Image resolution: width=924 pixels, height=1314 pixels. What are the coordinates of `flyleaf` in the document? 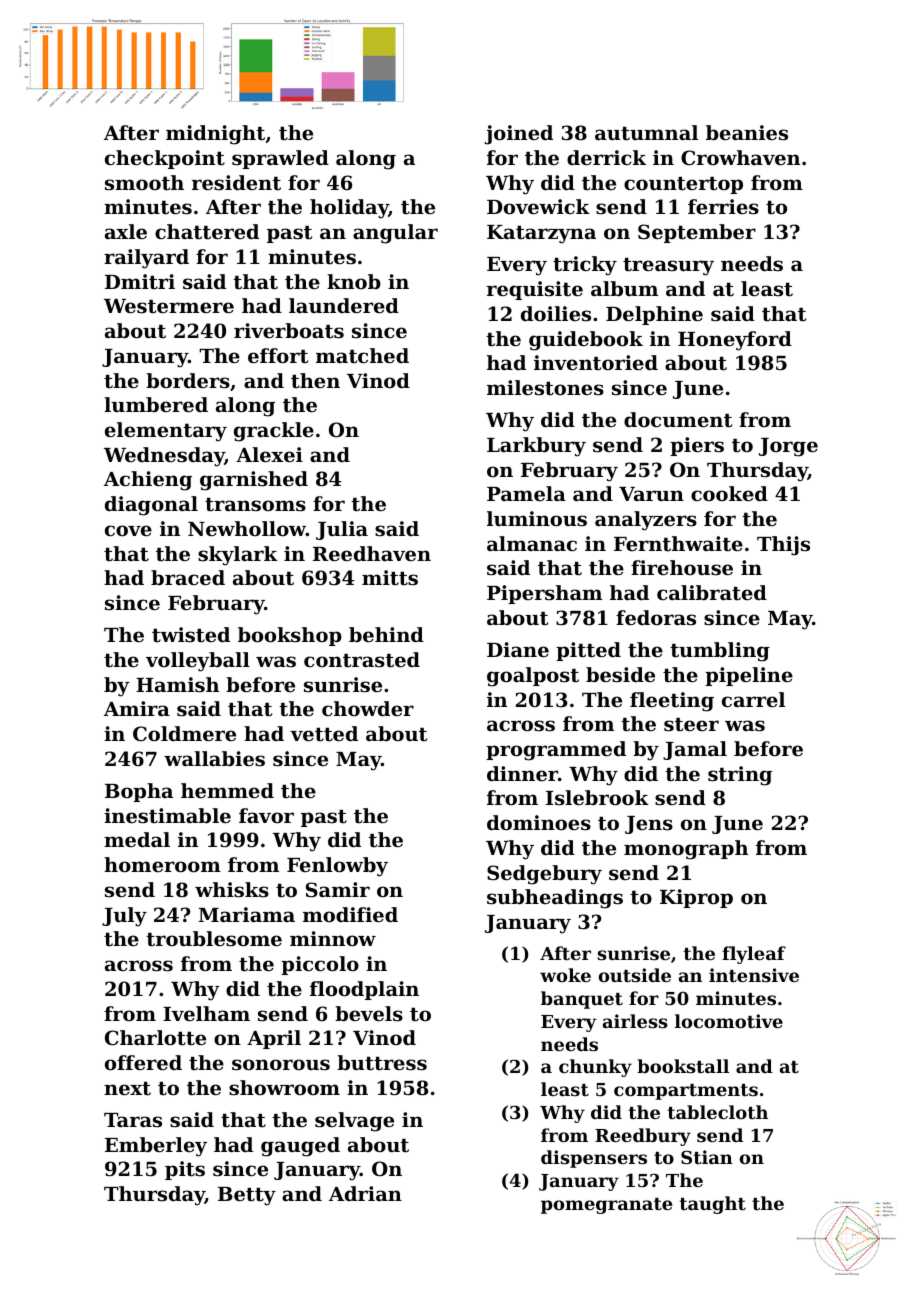 It's located at (754, 955).
